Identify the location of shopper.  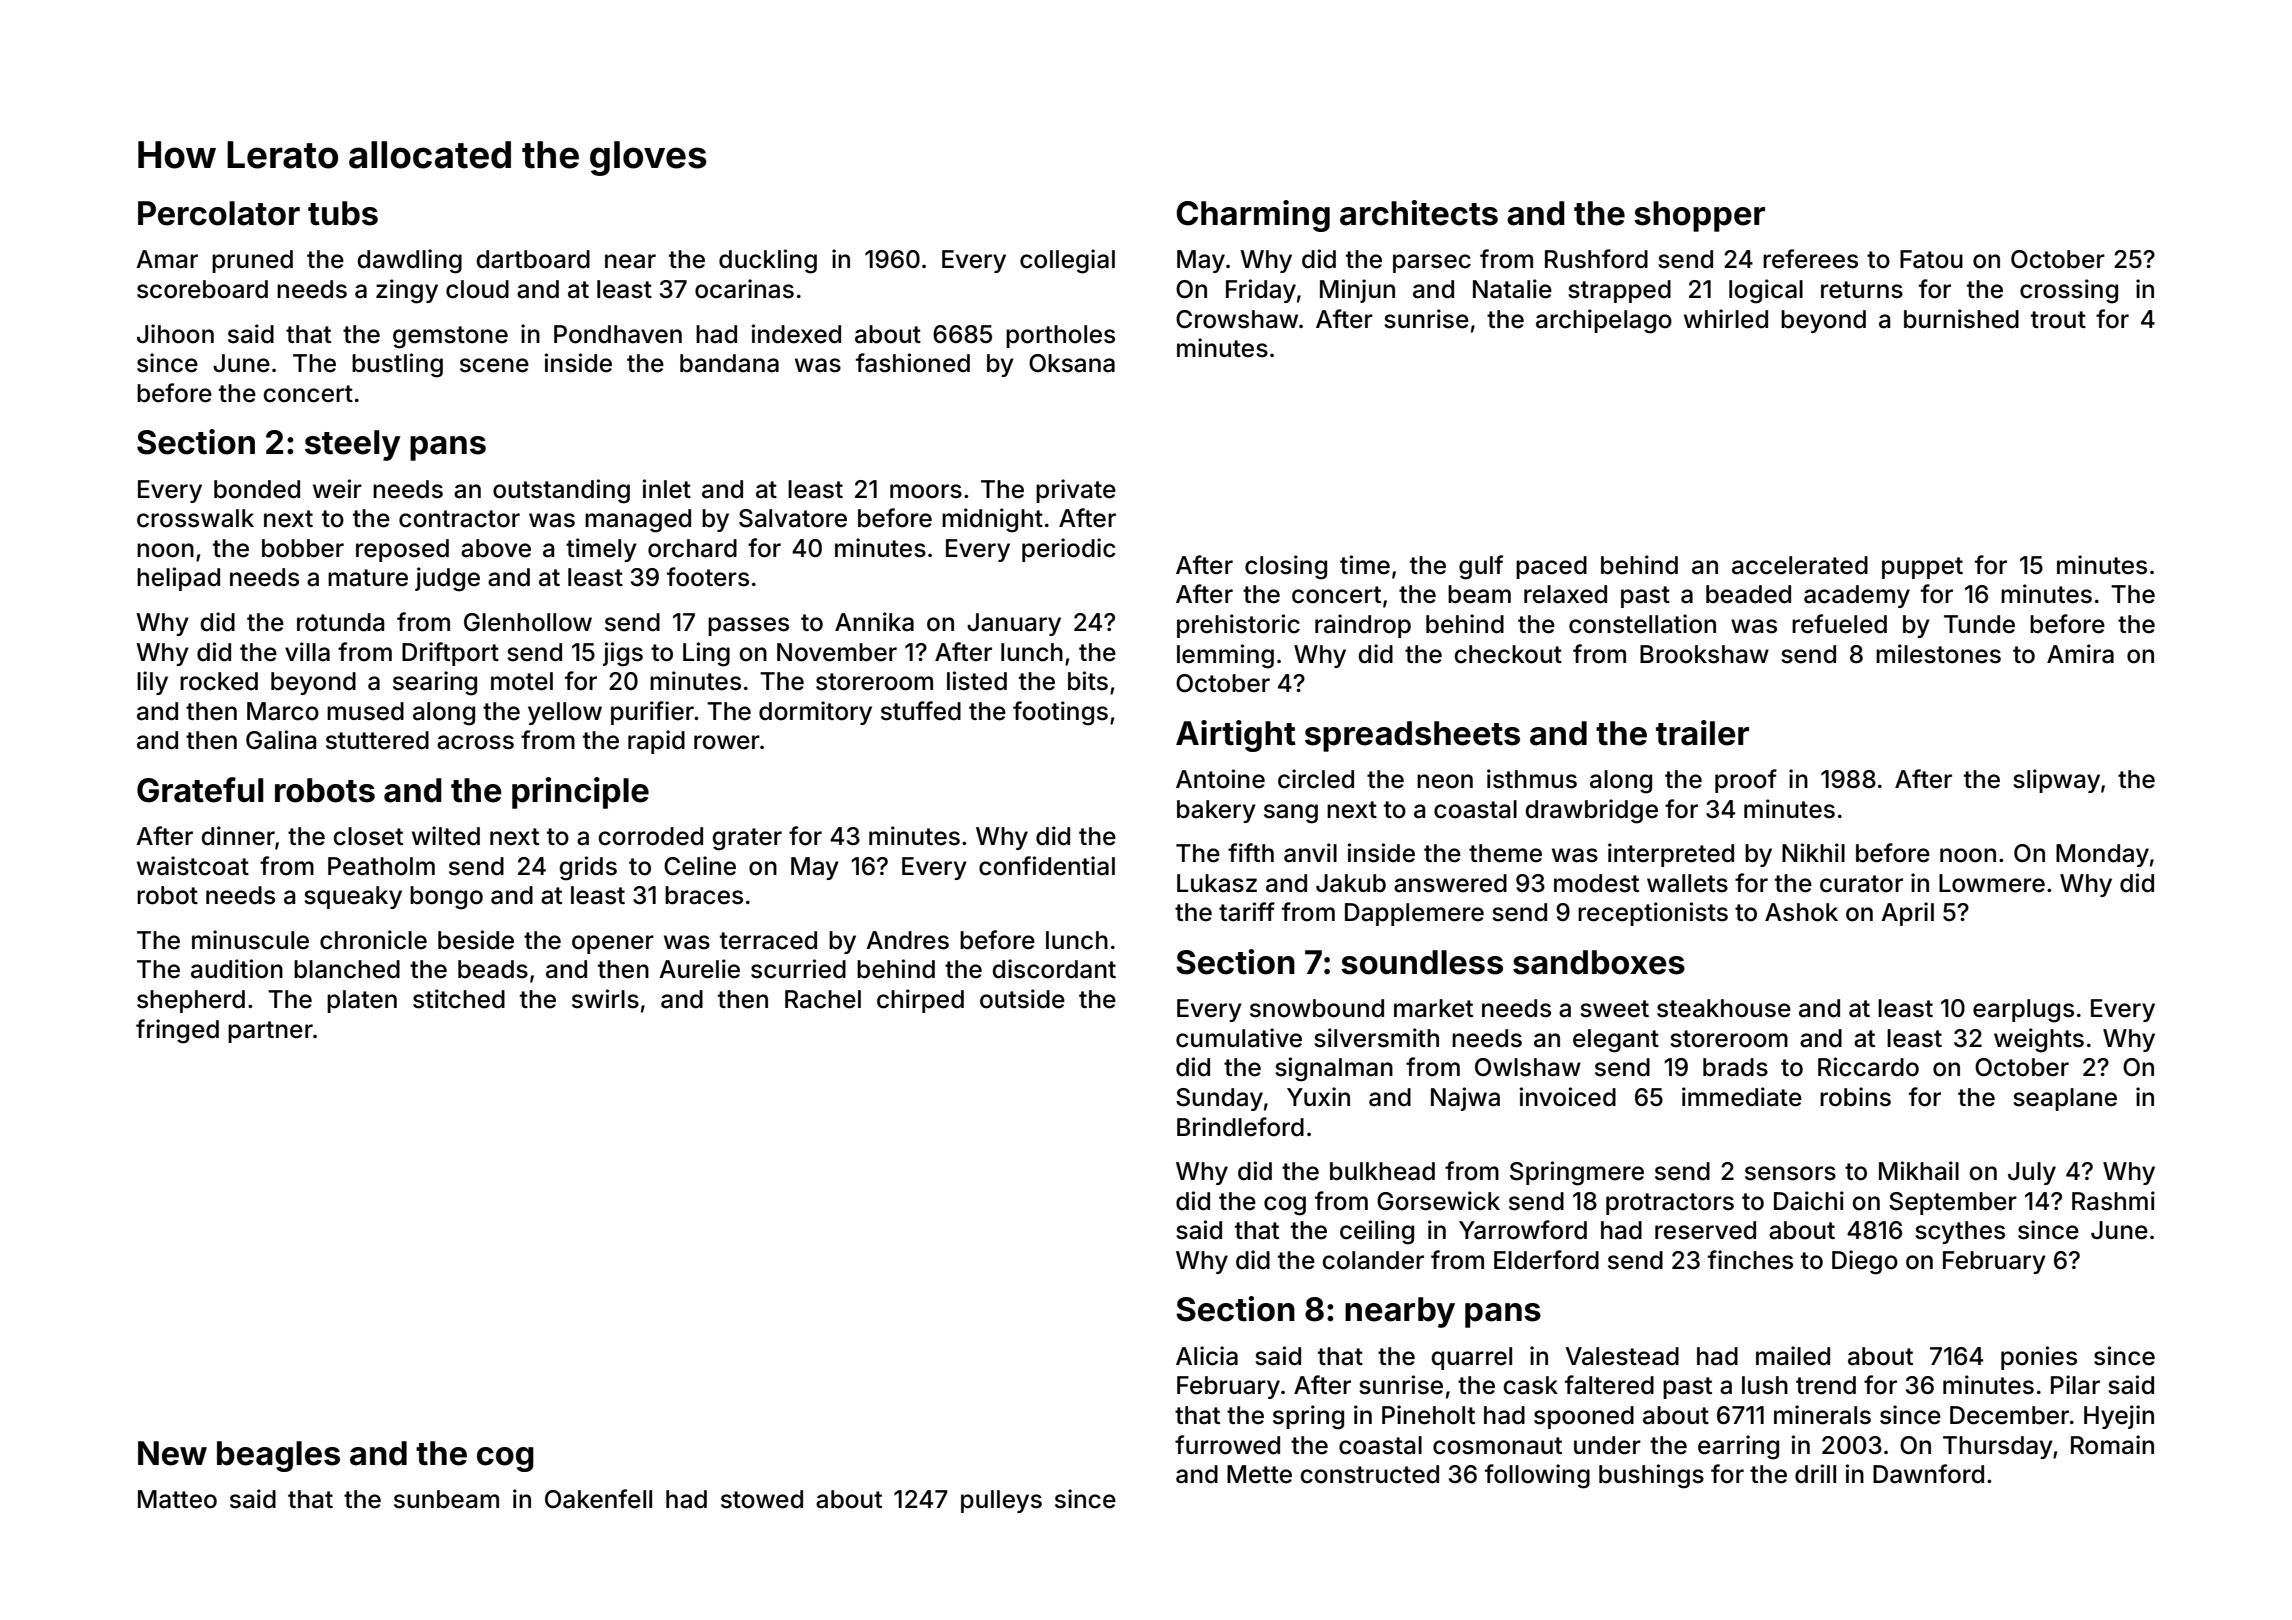
(1699, 216).
